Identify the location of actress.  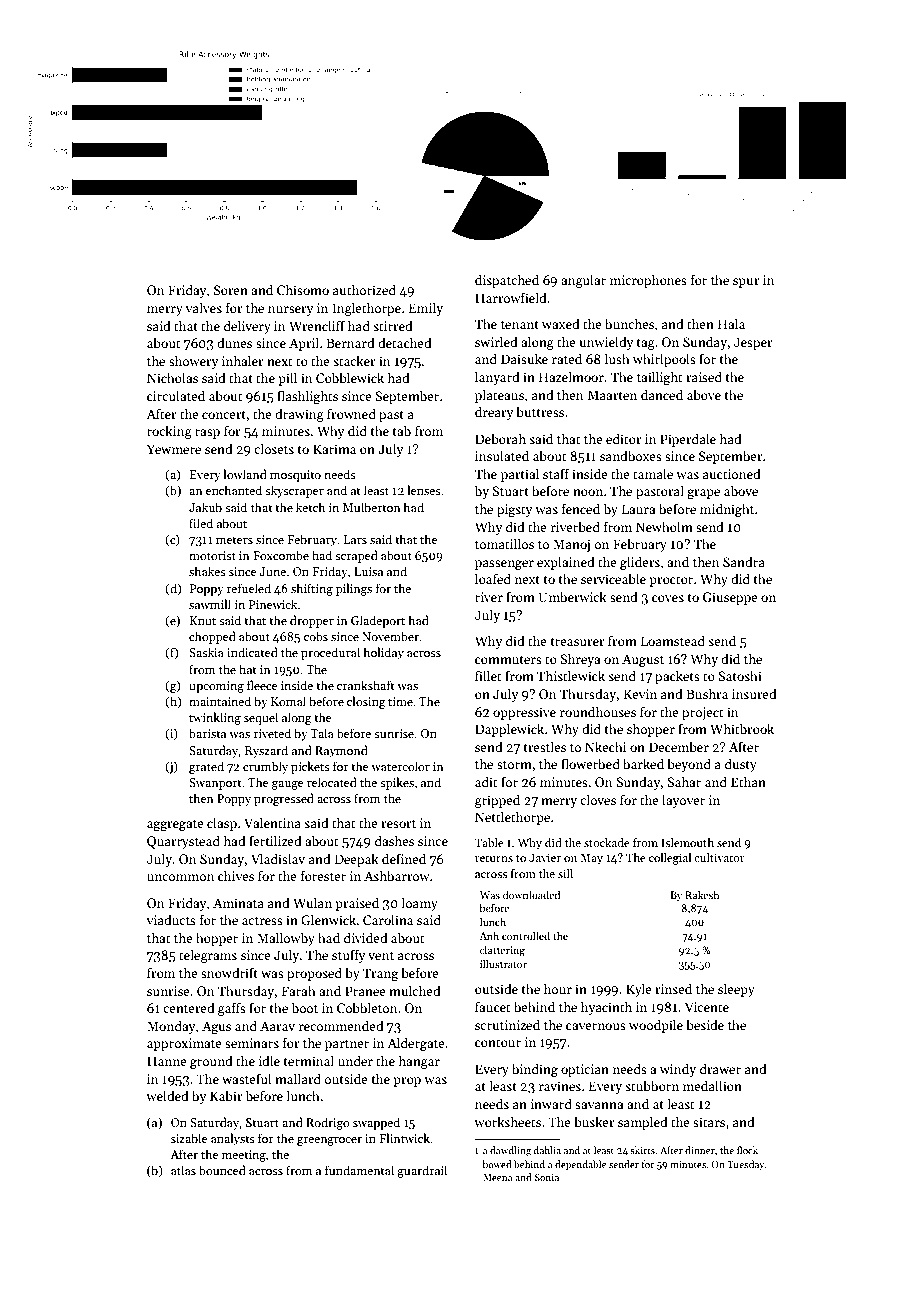
(262, 921).
